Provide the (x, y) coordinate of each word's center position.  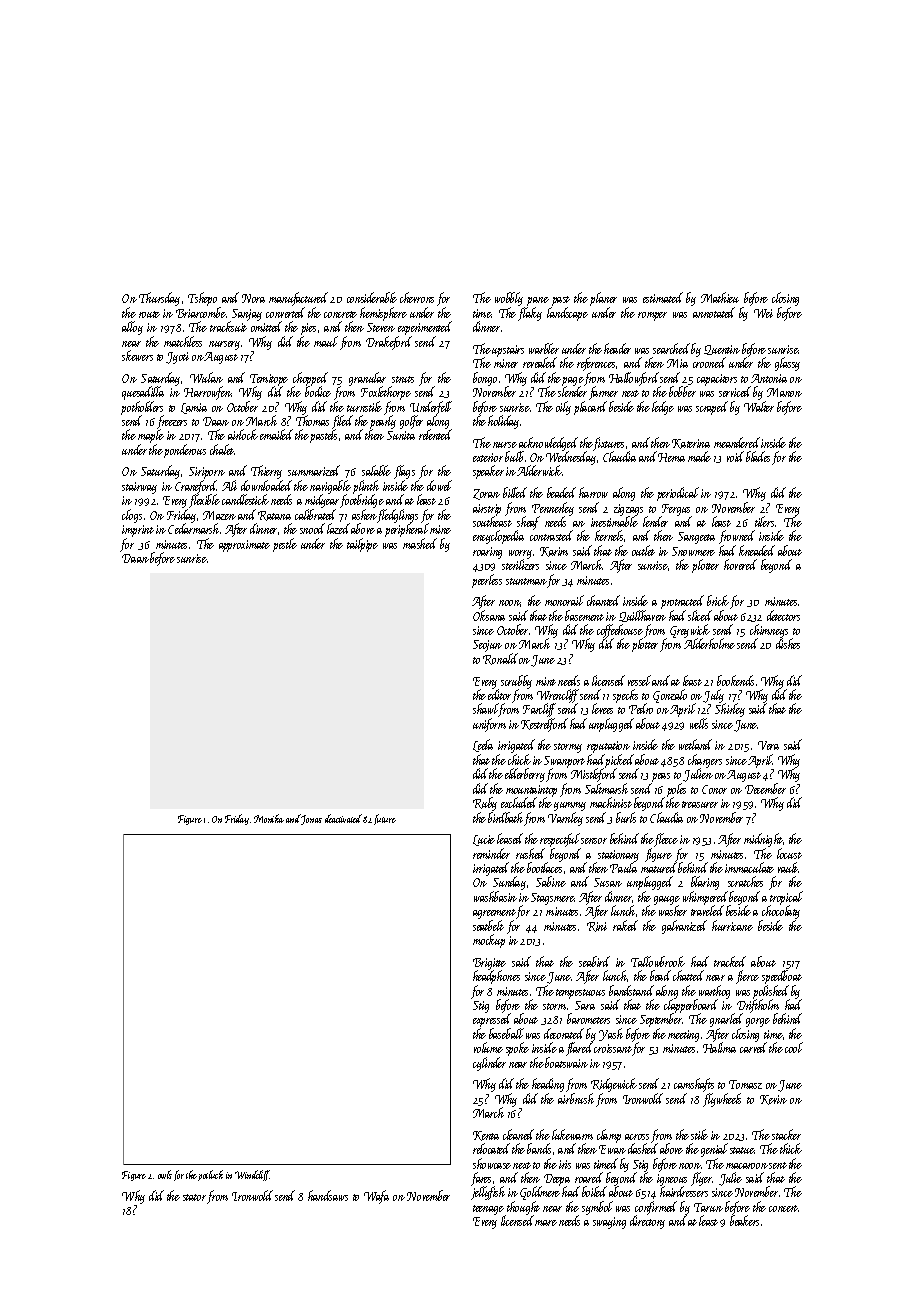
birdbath (505, 817)
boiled (594, 1191)
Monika (269, 818)
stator (194, 1197)
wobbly (509, 299)
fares (481, 1179)
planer (603, 300)
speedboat (782, 977)
